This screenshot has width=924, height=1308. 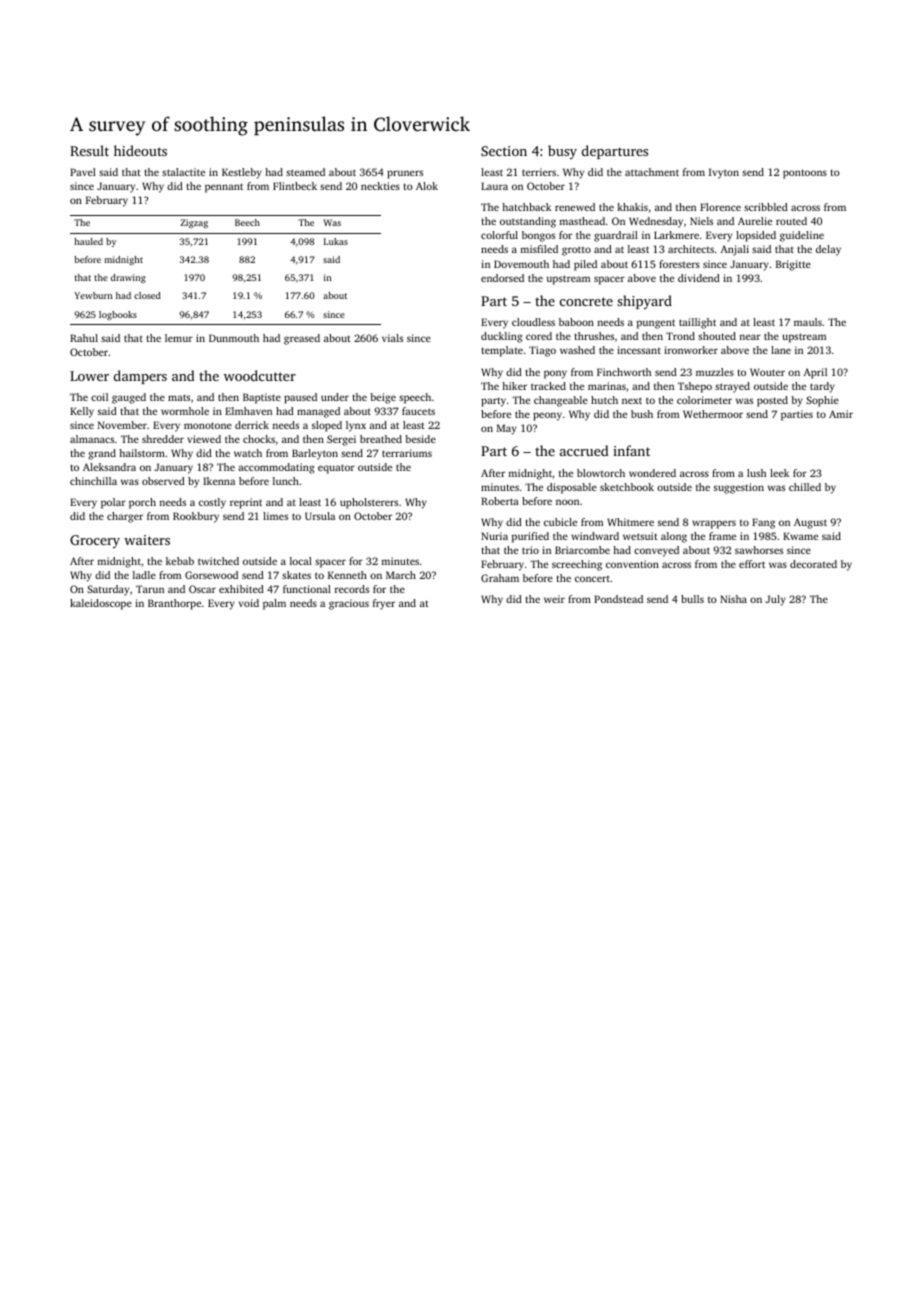 I want to click on hideouts, so click(x=140, y=150).
